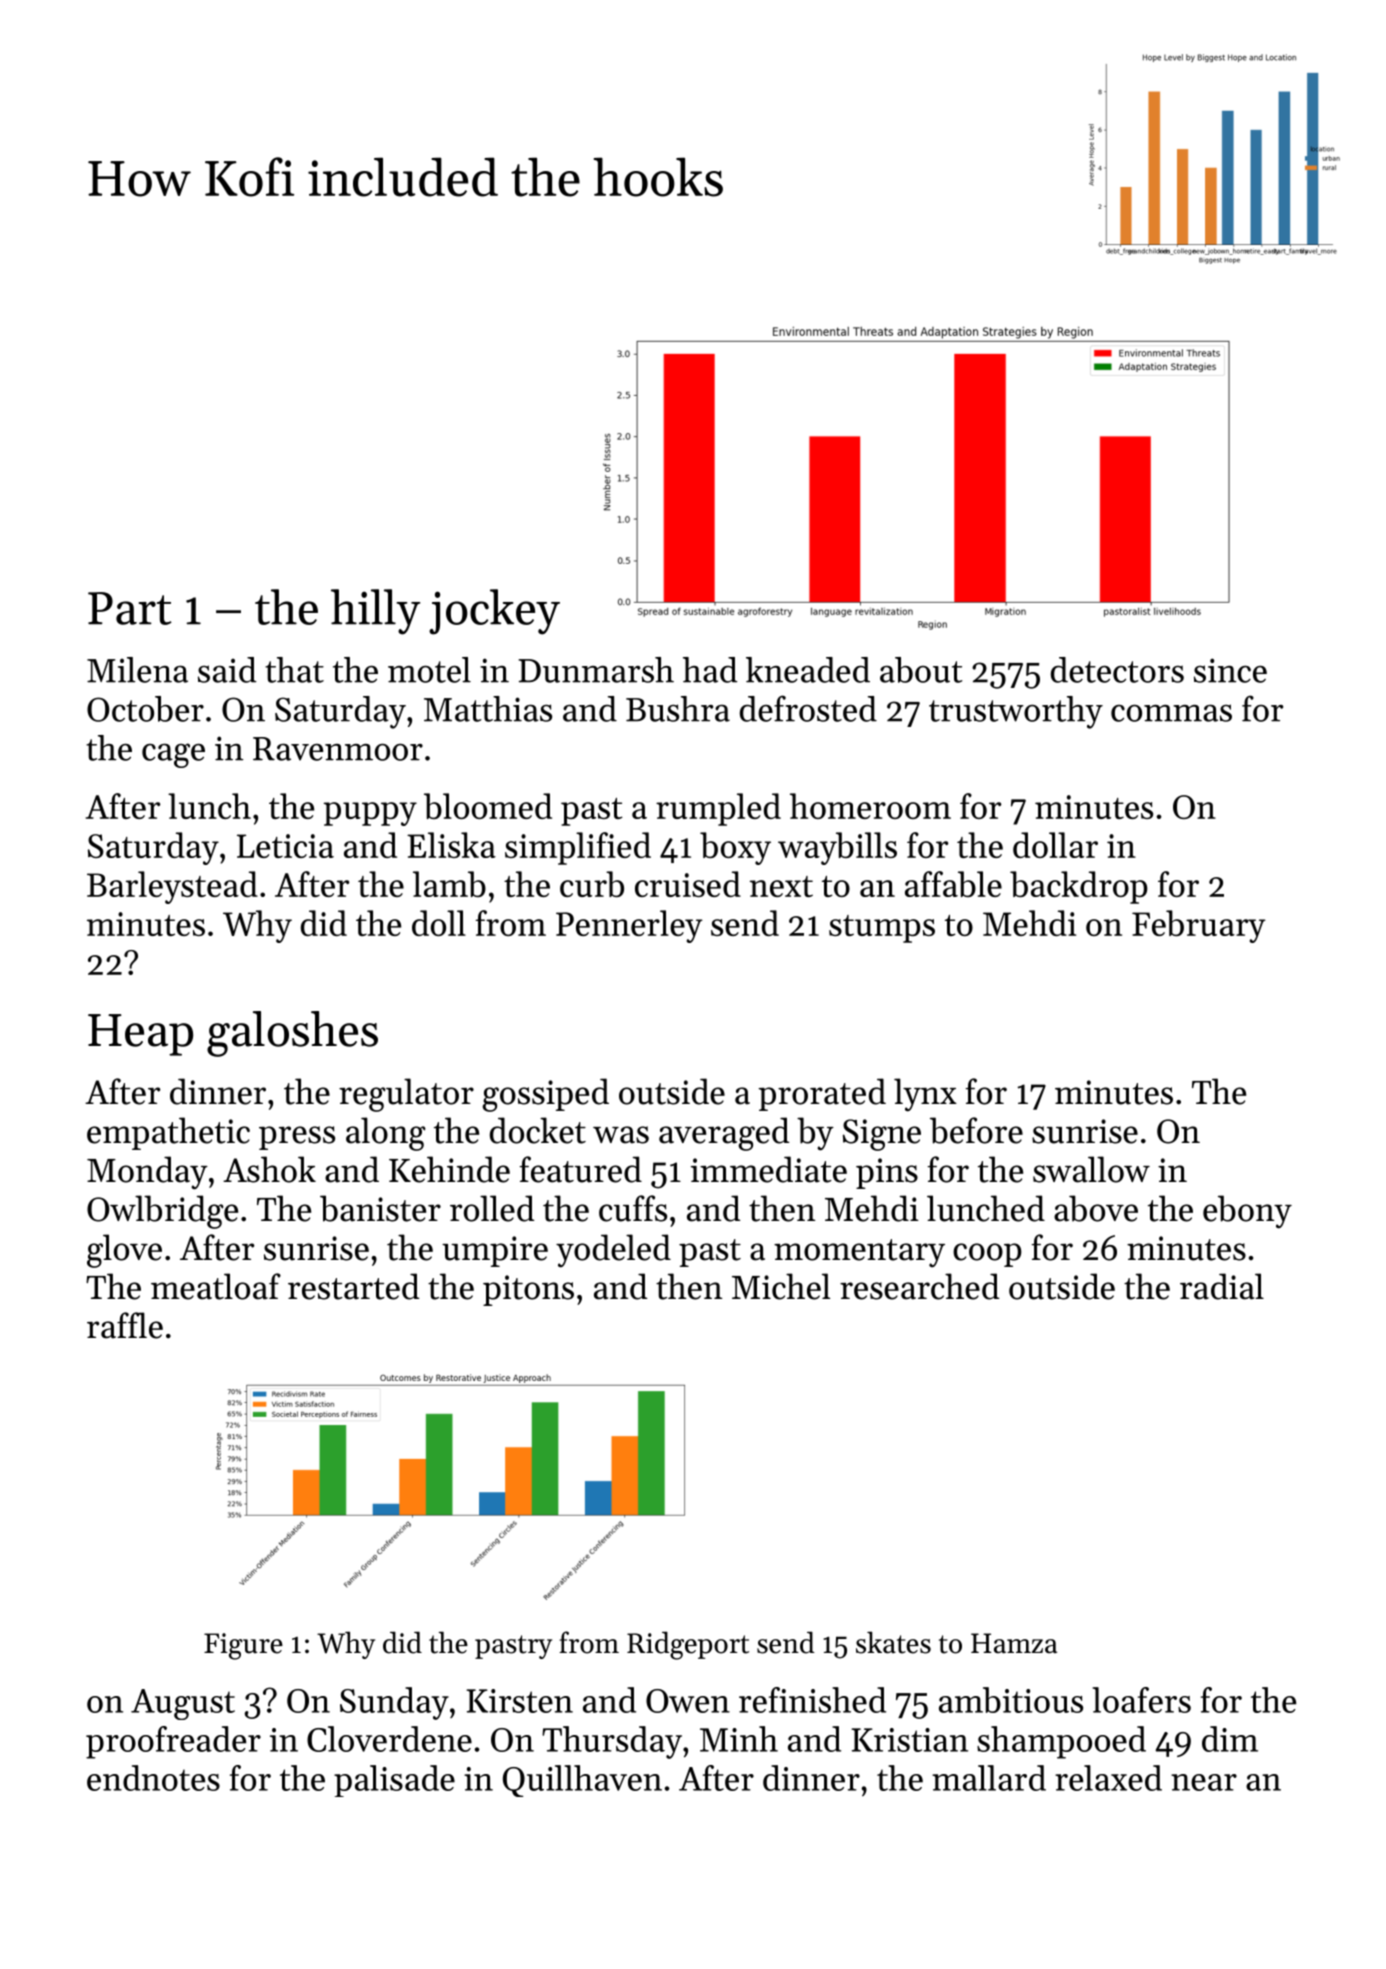 This screenshot has height=1969, width=1386. I want to click on palisade, so click(394, 1781).
